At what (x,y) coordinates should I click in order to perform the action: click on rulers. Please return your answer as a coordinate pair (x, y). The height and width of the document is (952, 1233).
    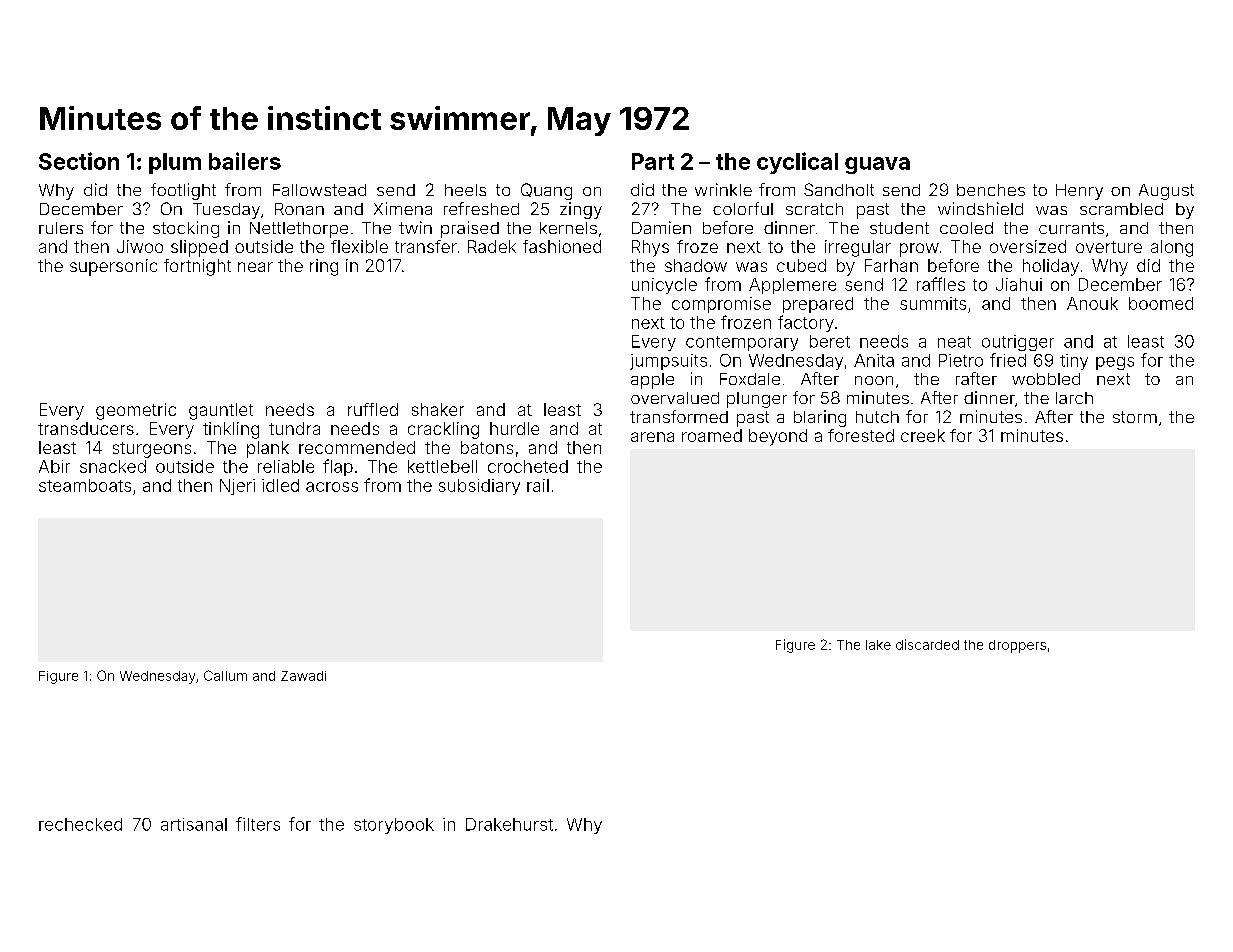
    Looking at the image, I should click on (61, 228).
